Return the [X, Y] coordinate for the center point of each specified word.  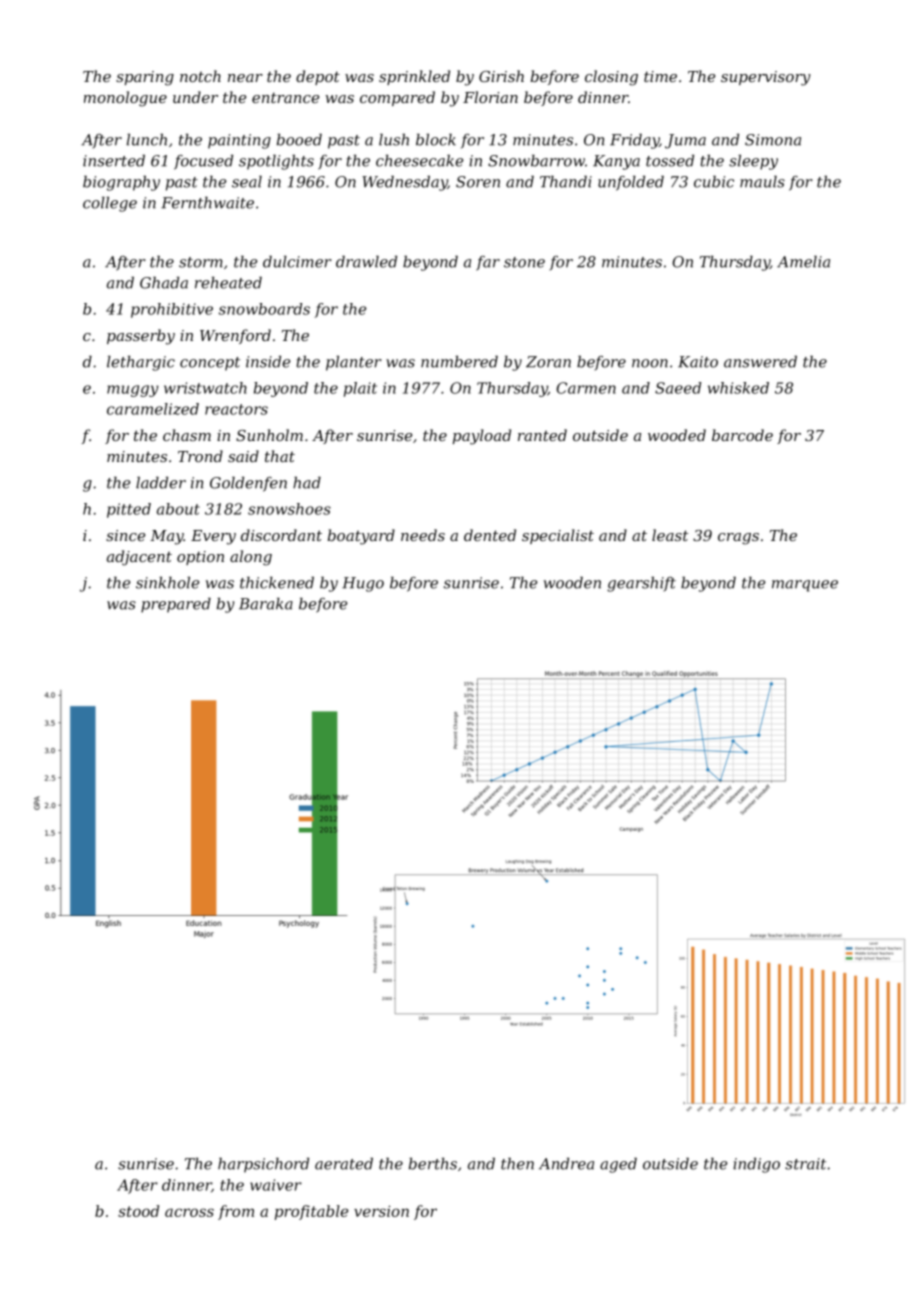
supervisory [766, 78]
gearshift [641, 584]
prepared [176, 605]
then [517, 1163]
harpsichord [263, 1165]
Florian [490, 97]
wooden [572, 582]
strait [805, 1164]
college [110, 204]
